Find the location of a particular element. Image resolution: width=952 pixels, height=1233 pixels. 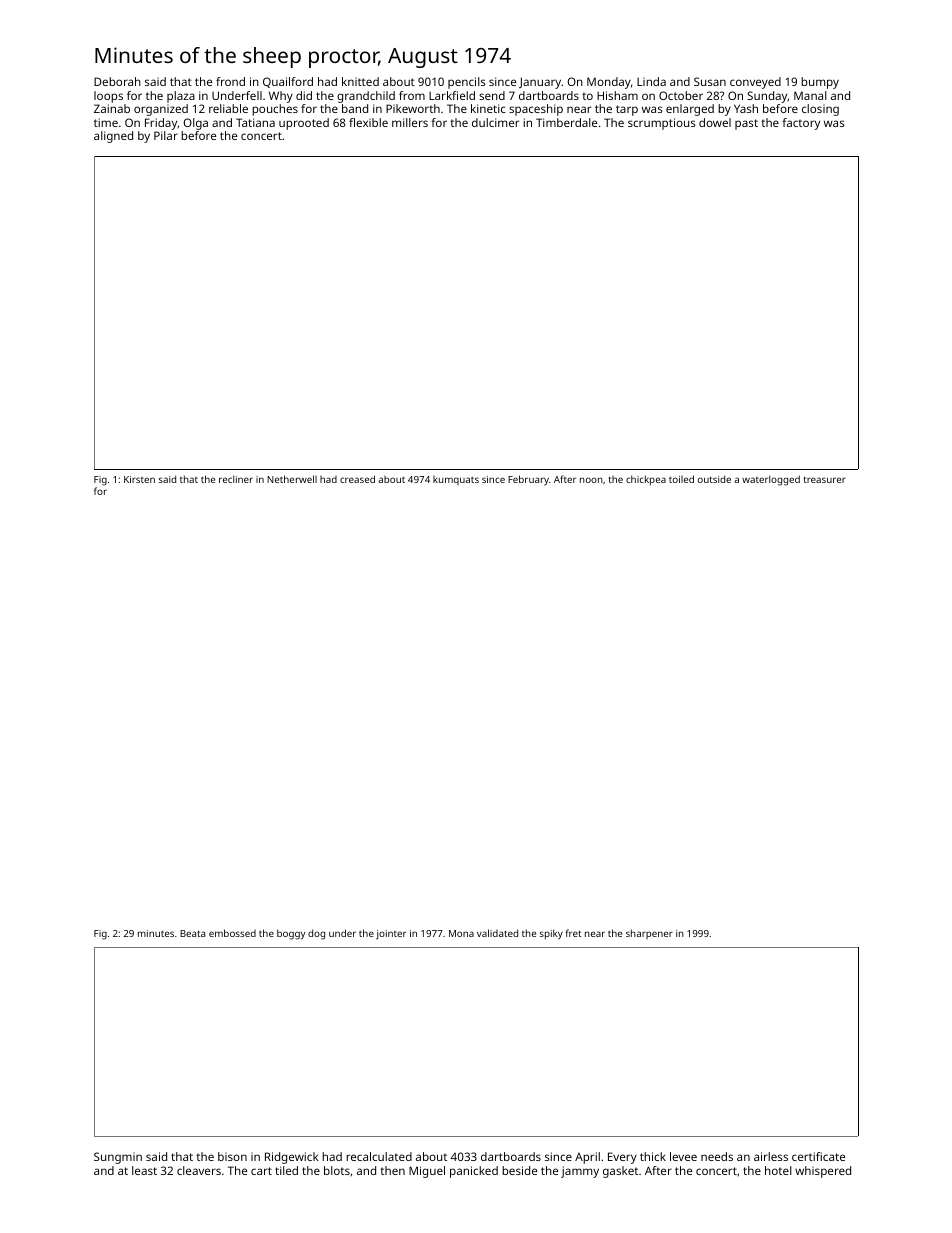

whispered is located at coordinates (823, 1172).
